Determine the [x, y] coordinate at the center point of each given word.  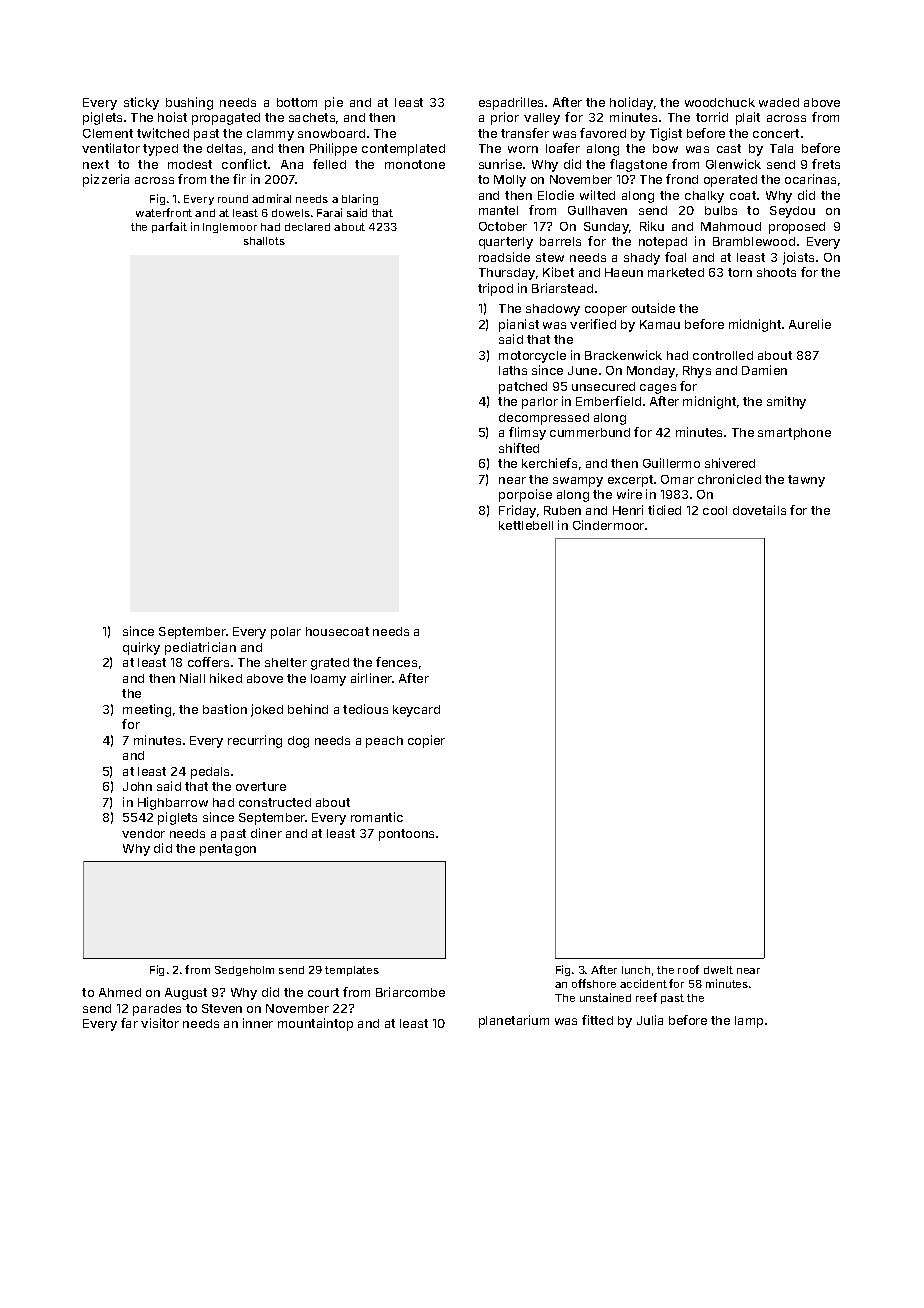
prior [505, 118]
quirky [141, 648]
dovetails [759, 510]
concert [776, 133]
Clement [108, 133]
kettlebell [526, 525]
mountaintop [315, 1024]
